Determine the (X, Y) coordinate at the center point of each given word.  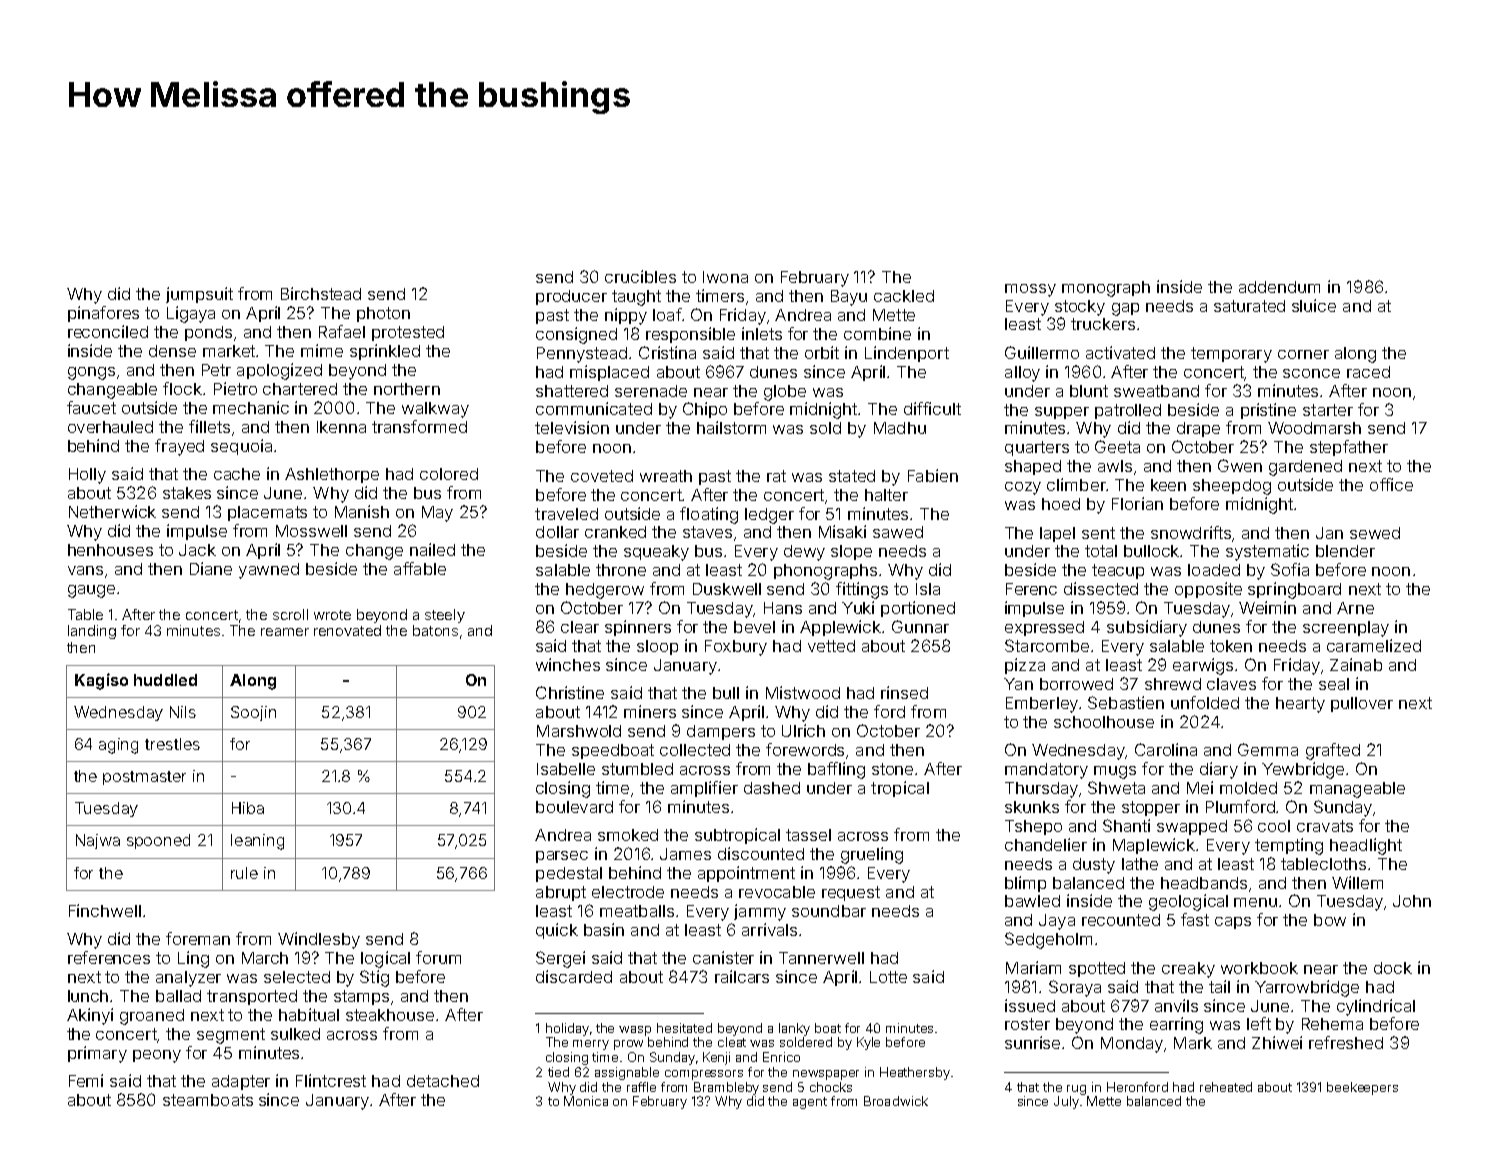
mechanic (251, 407)
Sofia (1290, 569)
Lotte (888, 977)
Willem (1357, 882)
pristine (1268, 411)
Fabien (933, 475)
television (572, 427)
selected (297, 977)
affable (420, 568)
